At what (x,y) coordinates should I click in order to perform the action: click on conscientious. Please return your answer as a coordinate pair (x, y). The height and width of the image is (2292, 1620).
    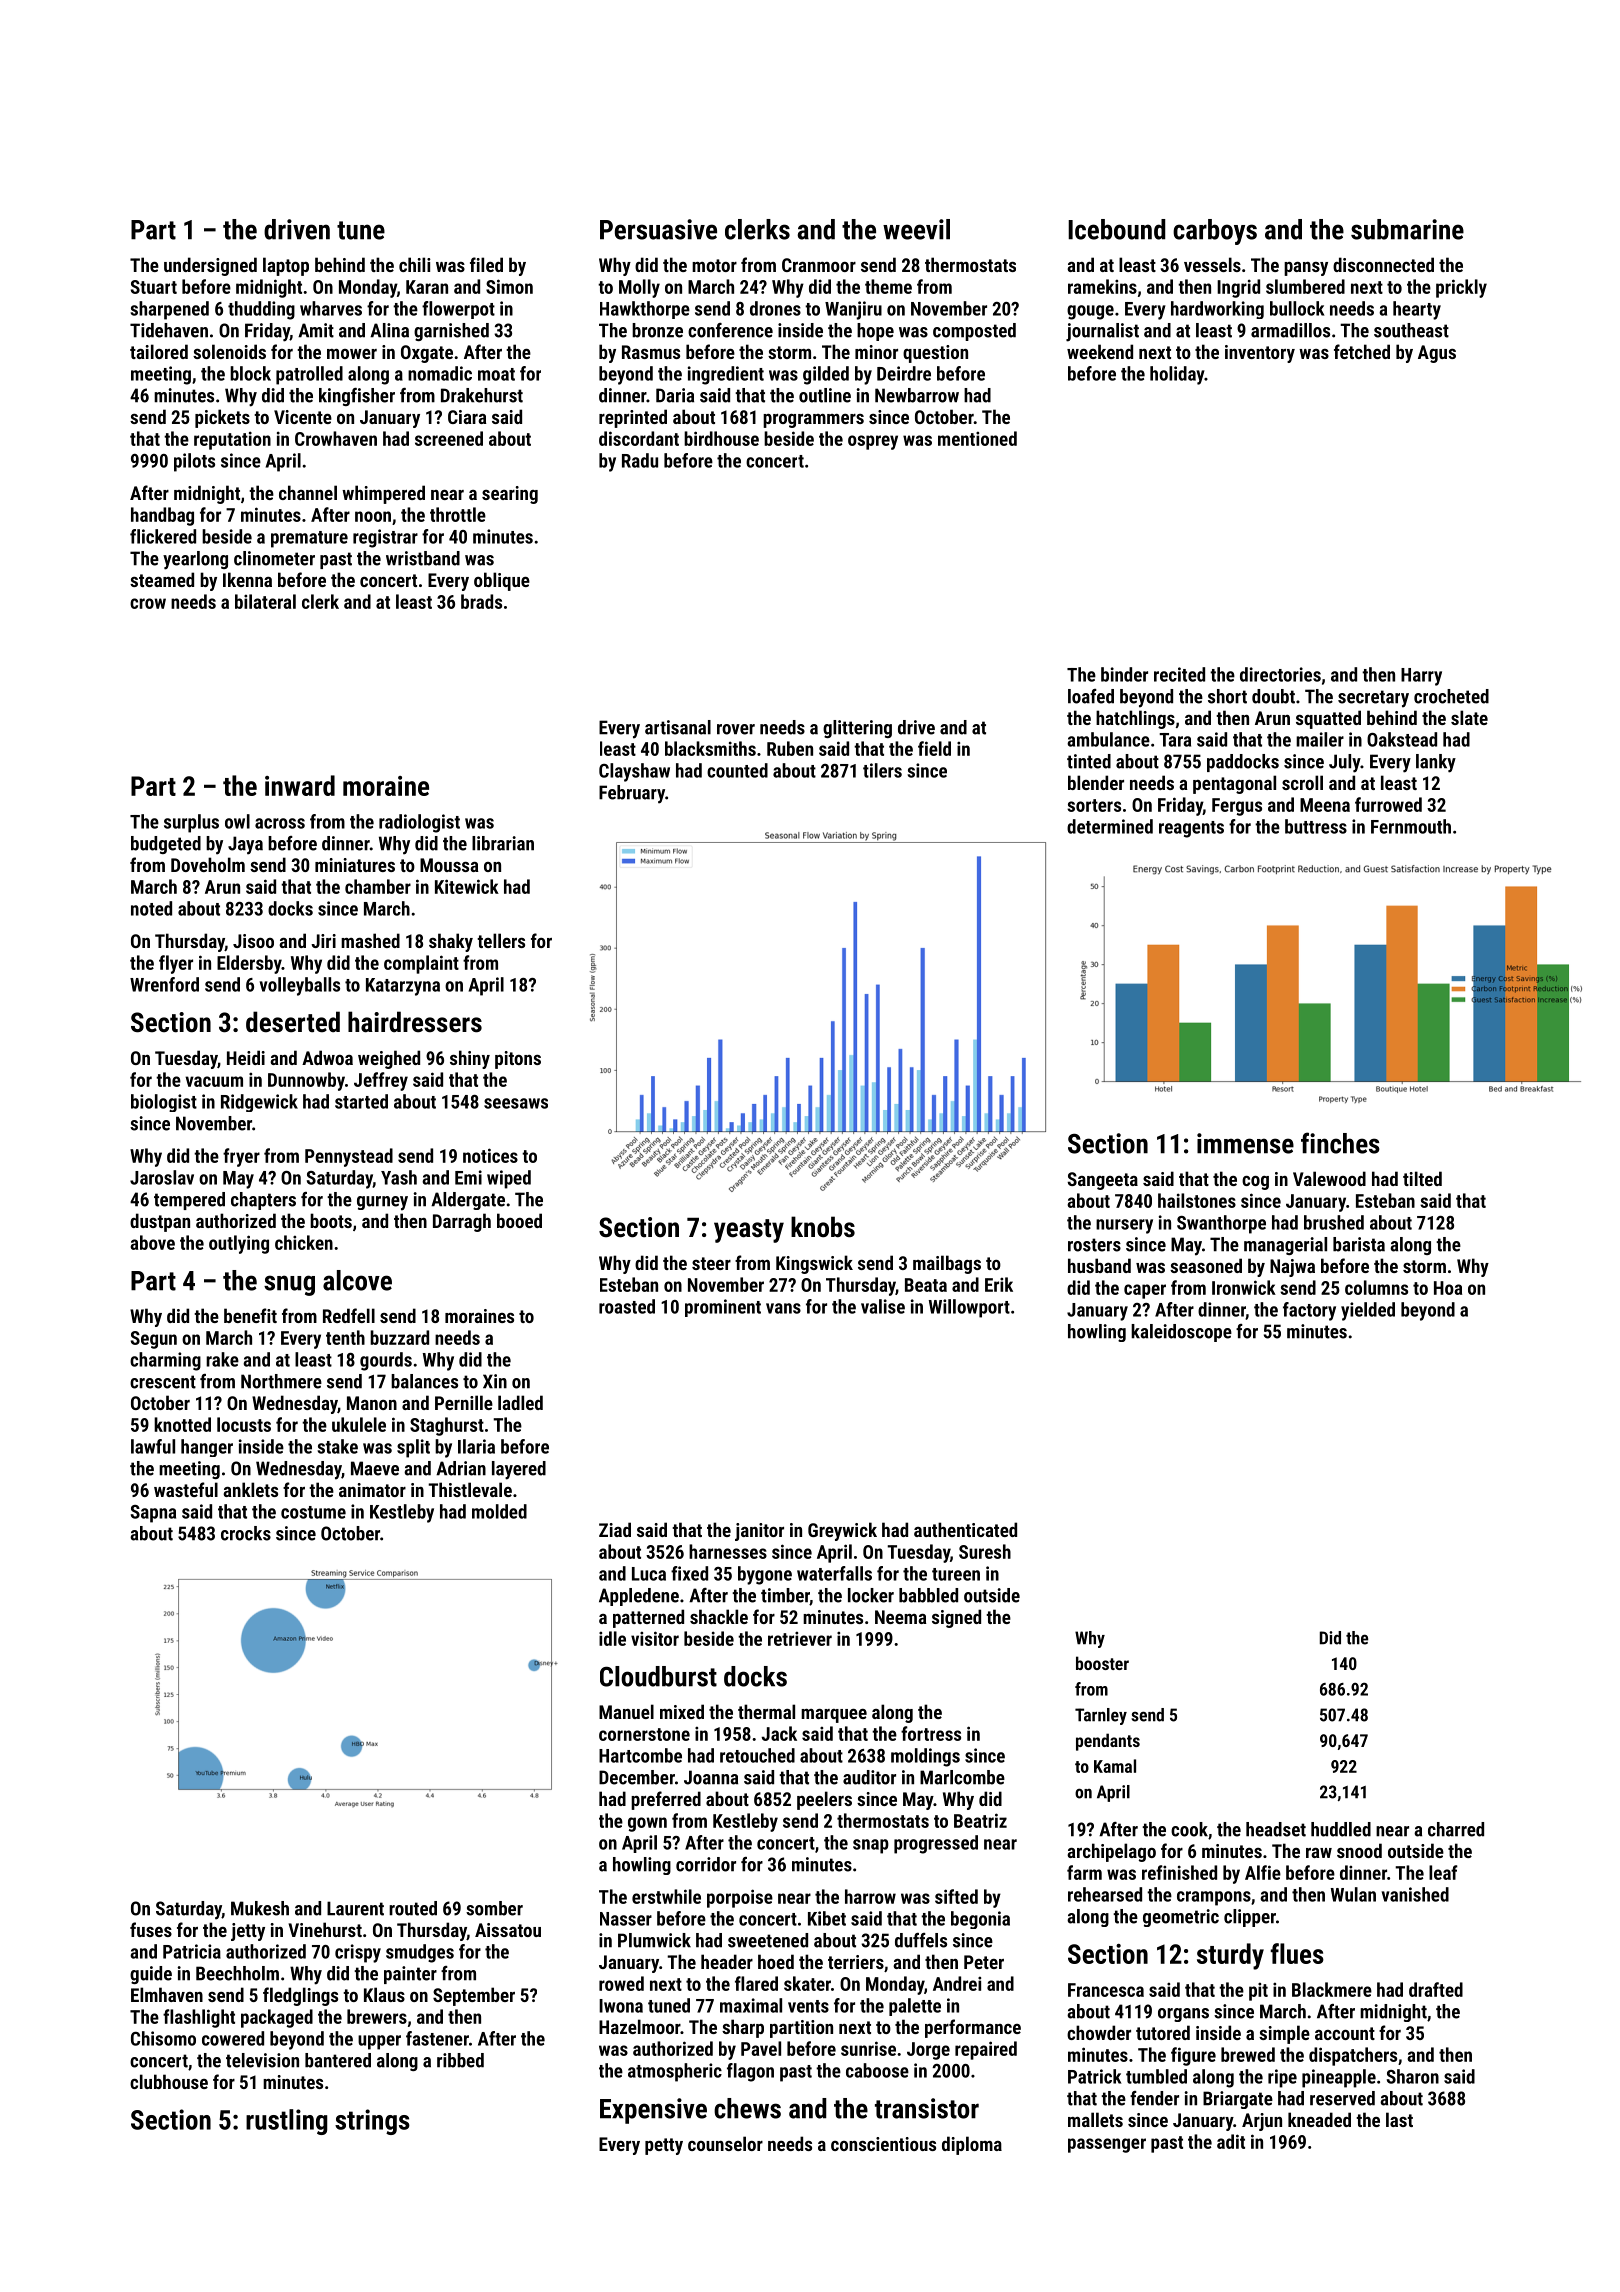
    Looking at the image, I should click on (883, 2144).
